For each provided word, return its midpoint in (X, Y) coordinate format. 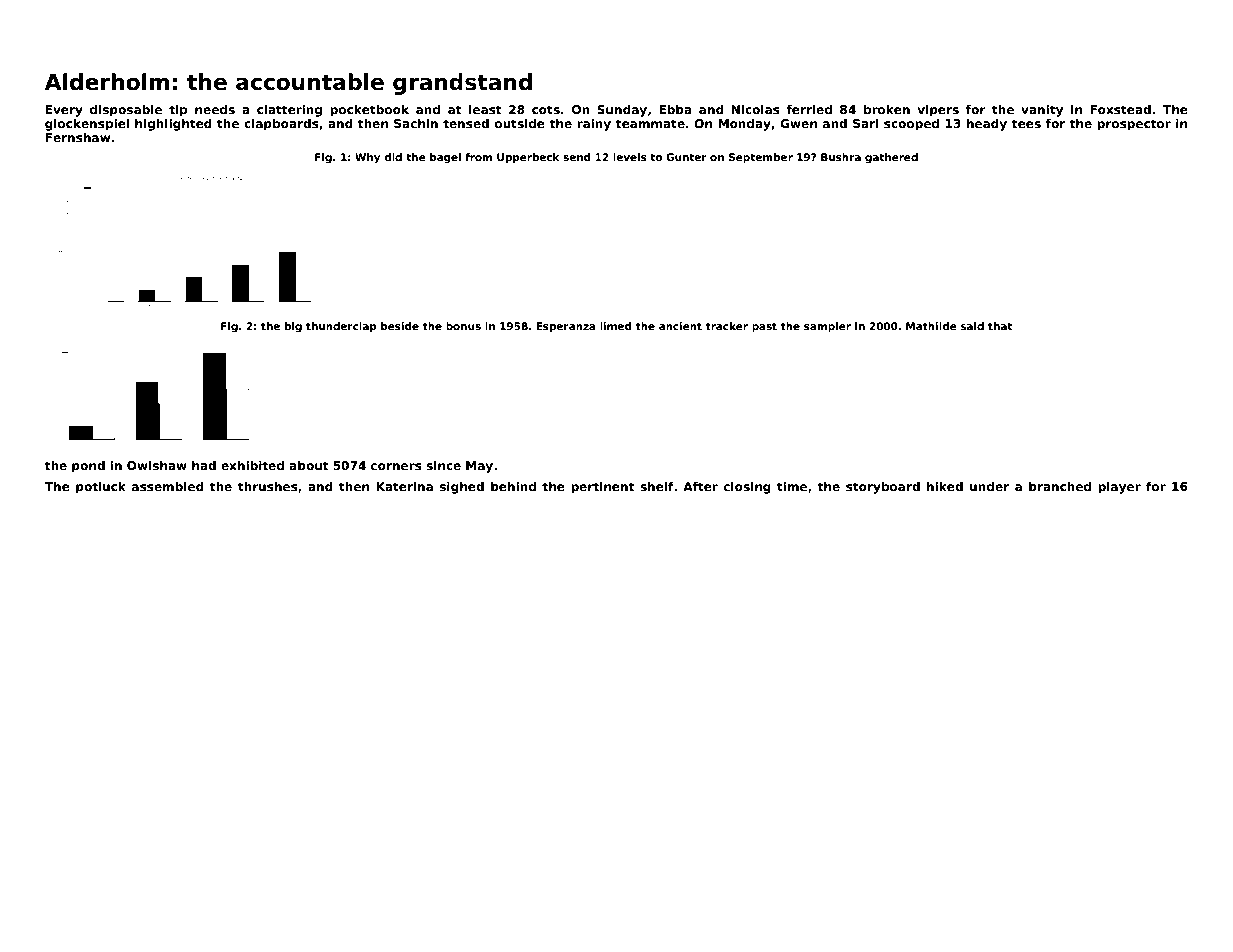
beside (400, 326)
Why (367, 158)
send (577, 157)
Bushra (841, 157)
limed (616, 326)
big (293, 327)
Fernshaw (77, 137)
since (443, 465)
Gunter (686, 157)
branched (1060, 486)
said (972, 326)
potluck (101, 487)
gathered (891, 158)
